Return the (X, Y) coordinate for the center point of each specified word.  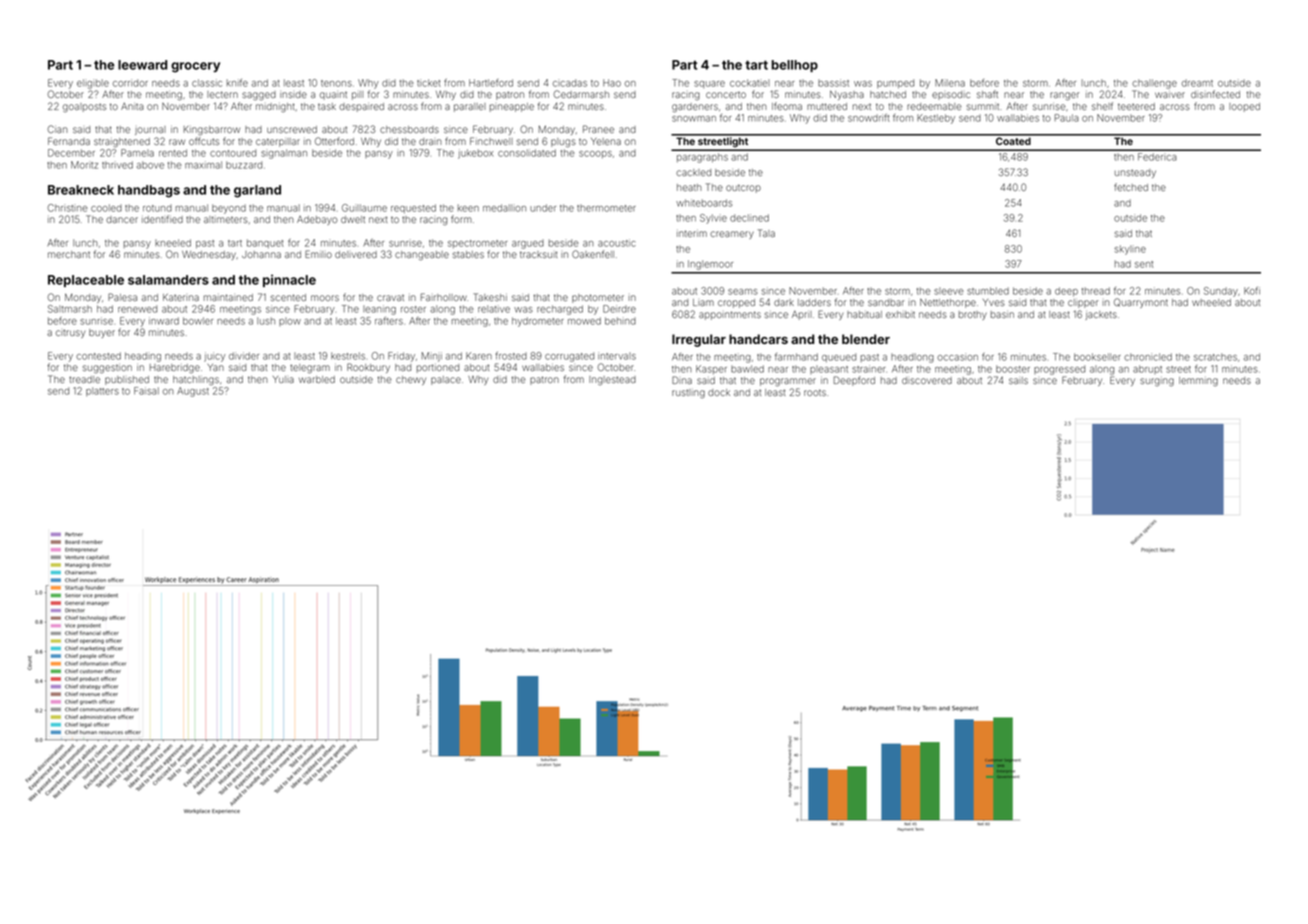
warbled (317, 379)
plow (290, 322)
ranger (1064, 96)
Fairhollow (444, 297)
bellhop (794, 66)
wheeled (1211, 302)
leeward (142, 65)
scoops (595, 154)
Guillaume (364, 208)
